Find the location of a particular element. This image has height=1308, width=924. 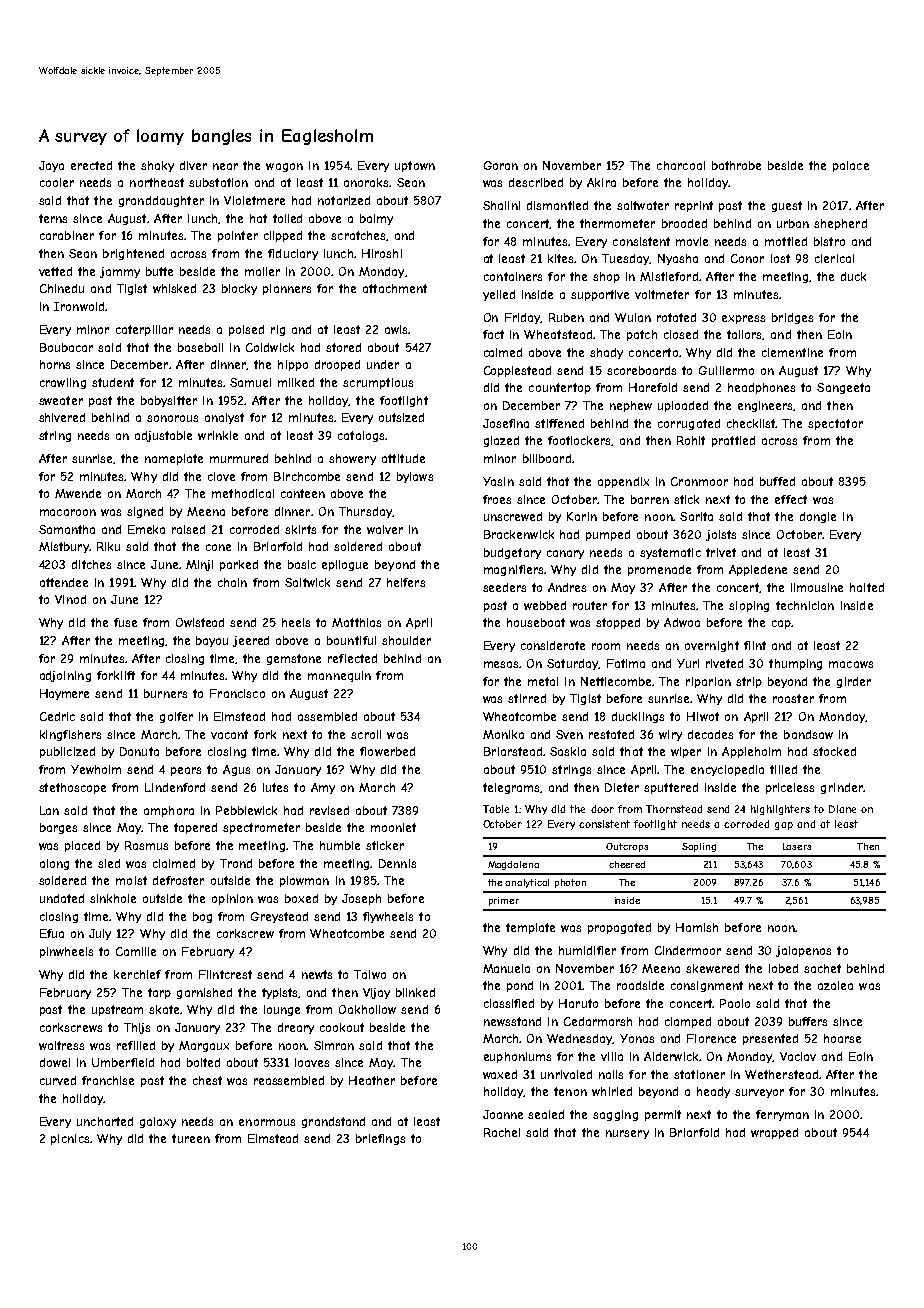

Goran is located at coordinates (501, 165).
